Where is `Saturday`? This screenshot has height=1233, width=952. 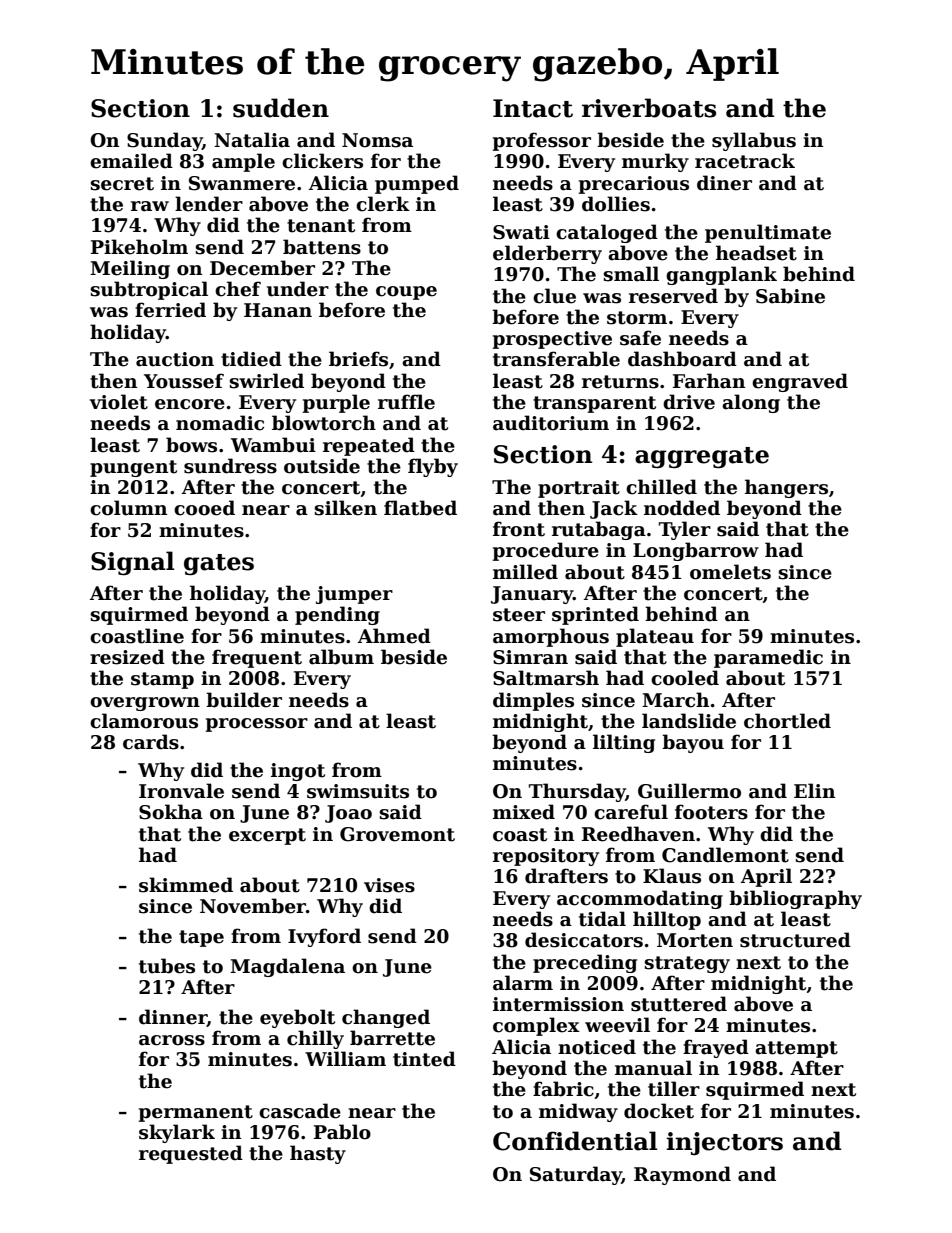 Saturday is located at coordinates (576, 1175).
